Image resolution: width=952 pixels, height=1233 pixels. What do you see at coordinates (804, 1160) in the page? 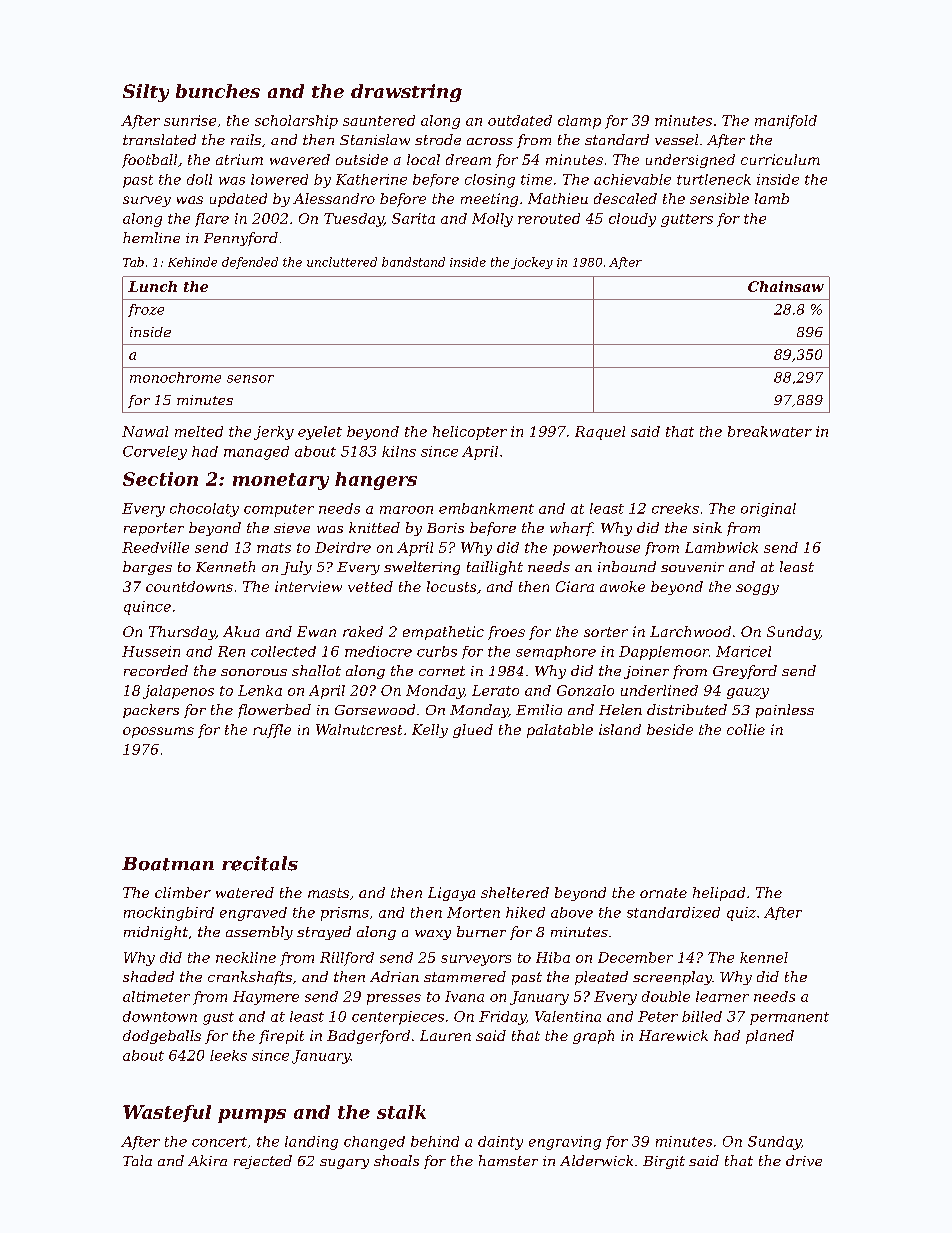
I see `drive` at bounding box center [804, 1160].
